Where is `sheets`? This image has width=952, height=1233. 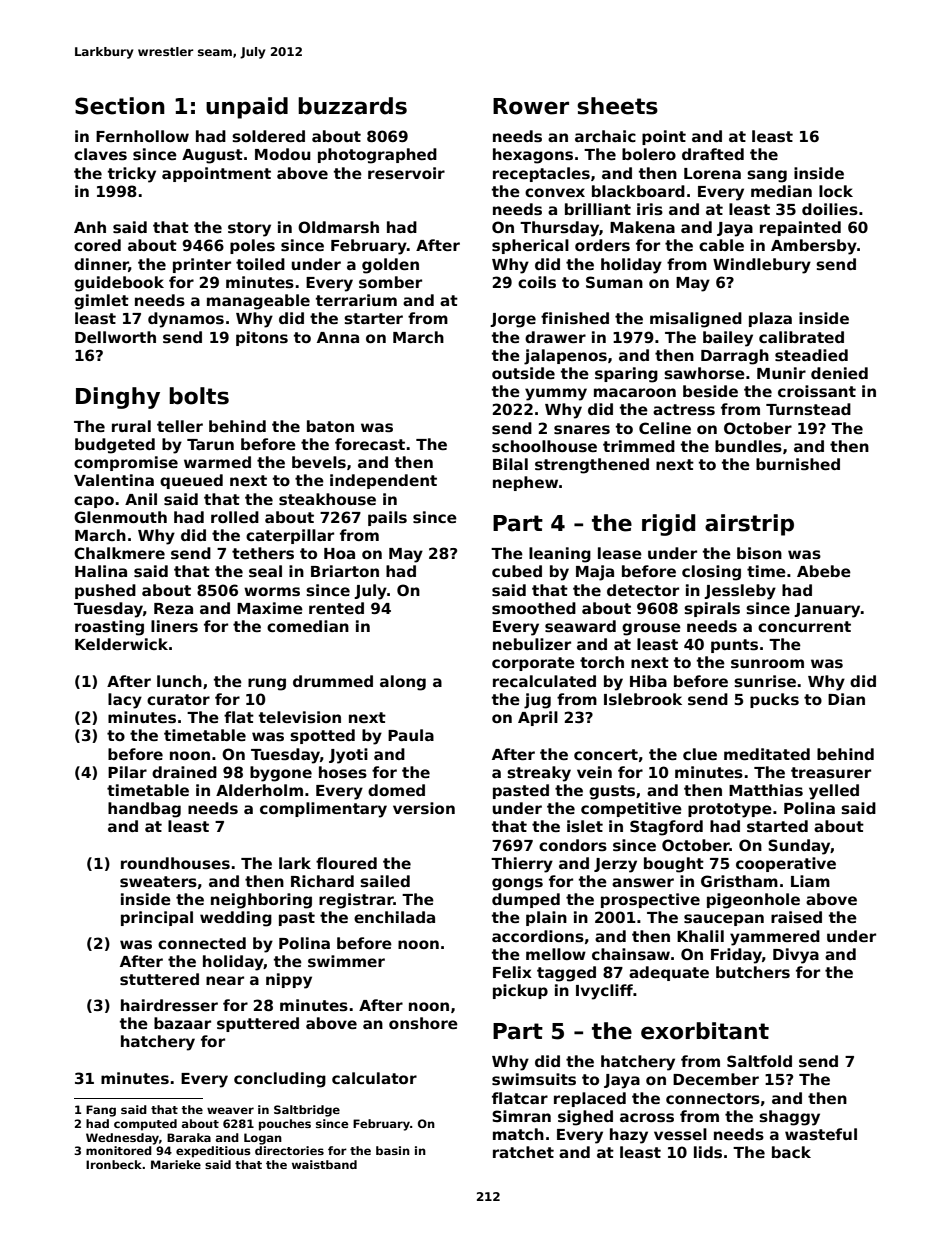
sheets is located at coordinates (617, 106).
